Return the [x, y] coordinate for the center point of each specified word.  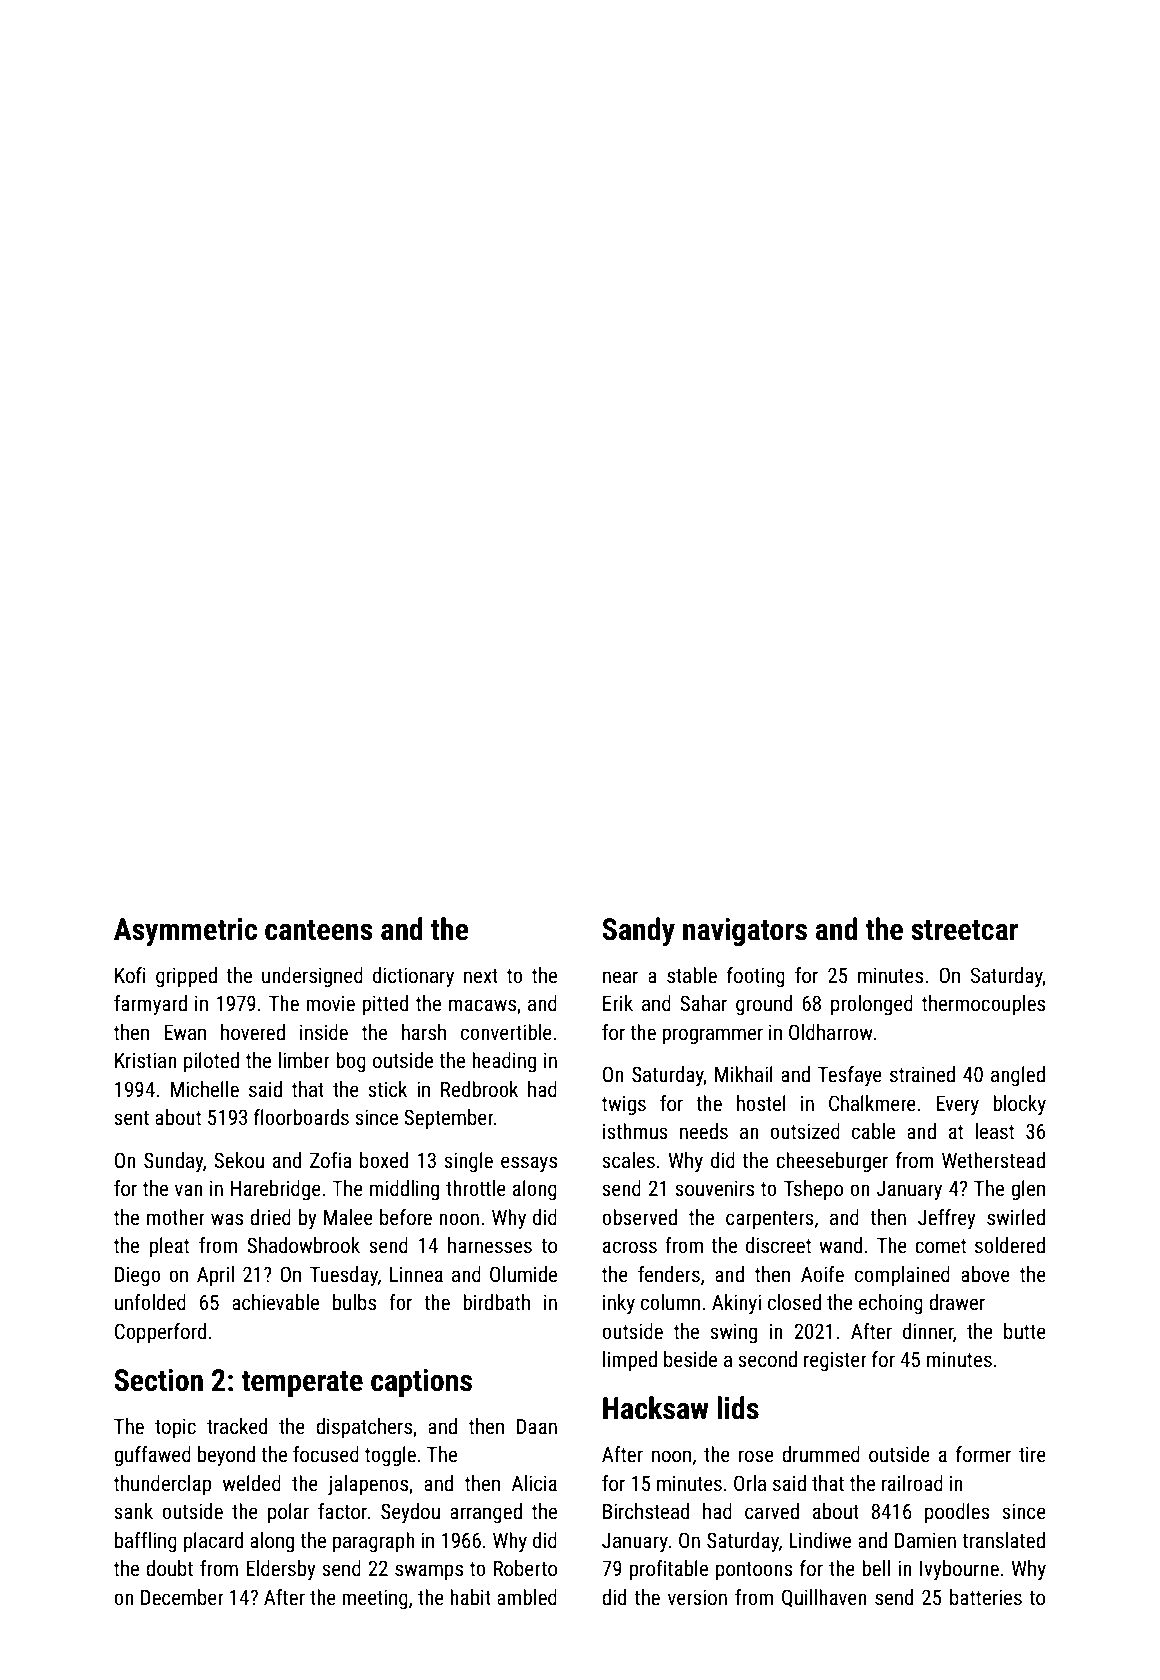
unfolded [150, 1302]
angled [1018, 1076]
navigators [745, 932]
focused [326, 1454]
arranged [486, 1513]
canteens [319, 930]
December [182, 1597]
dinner [928, 1332]
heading [504, 1062]
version [697, 1597]
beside [690, 1359]
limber [304, 1060]
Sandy [638, 931]
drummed [821, 1454]
